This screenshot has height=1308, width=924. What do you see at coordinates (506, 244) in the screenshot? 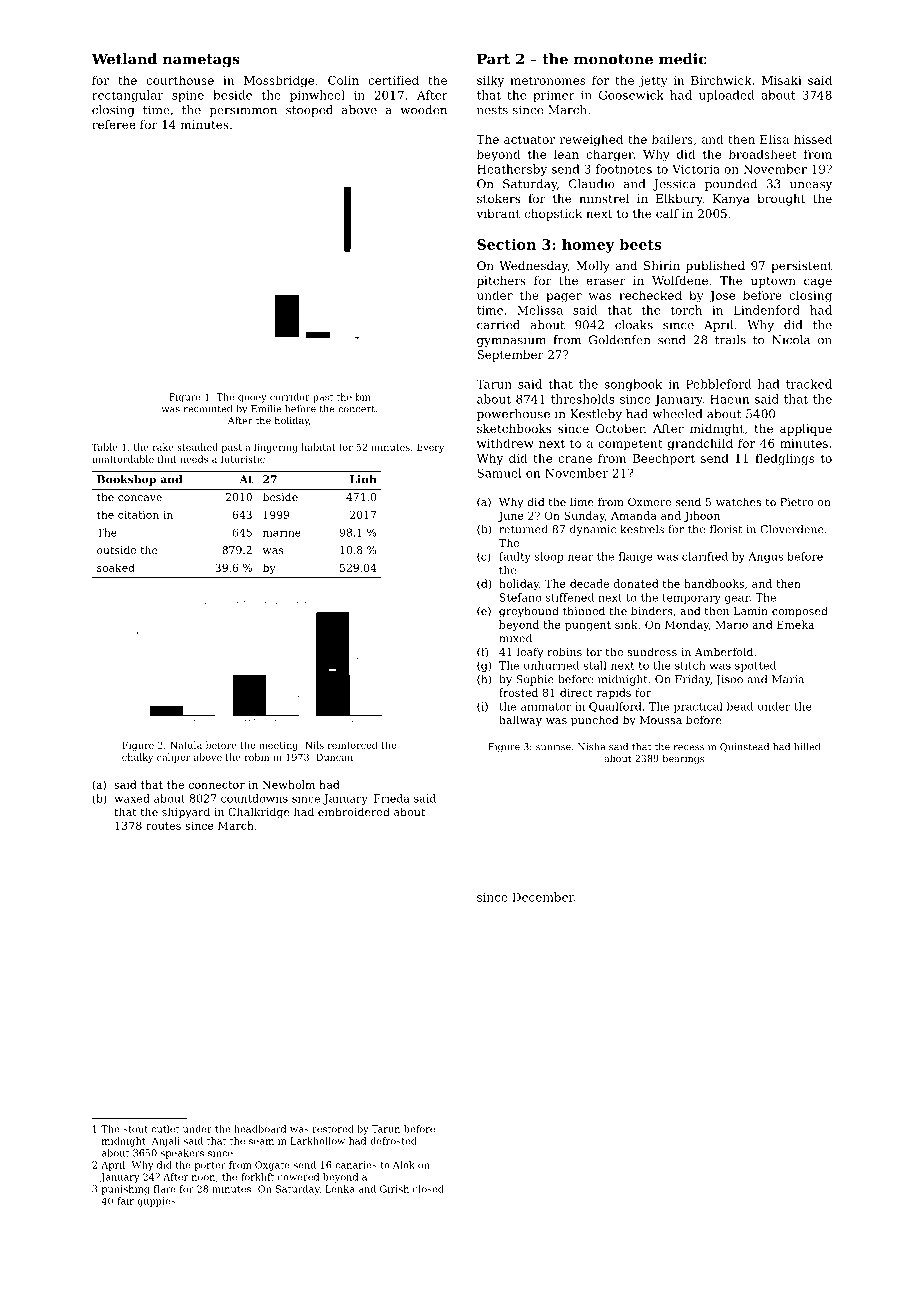
I see `Section` at bounding box center [506, 244].
